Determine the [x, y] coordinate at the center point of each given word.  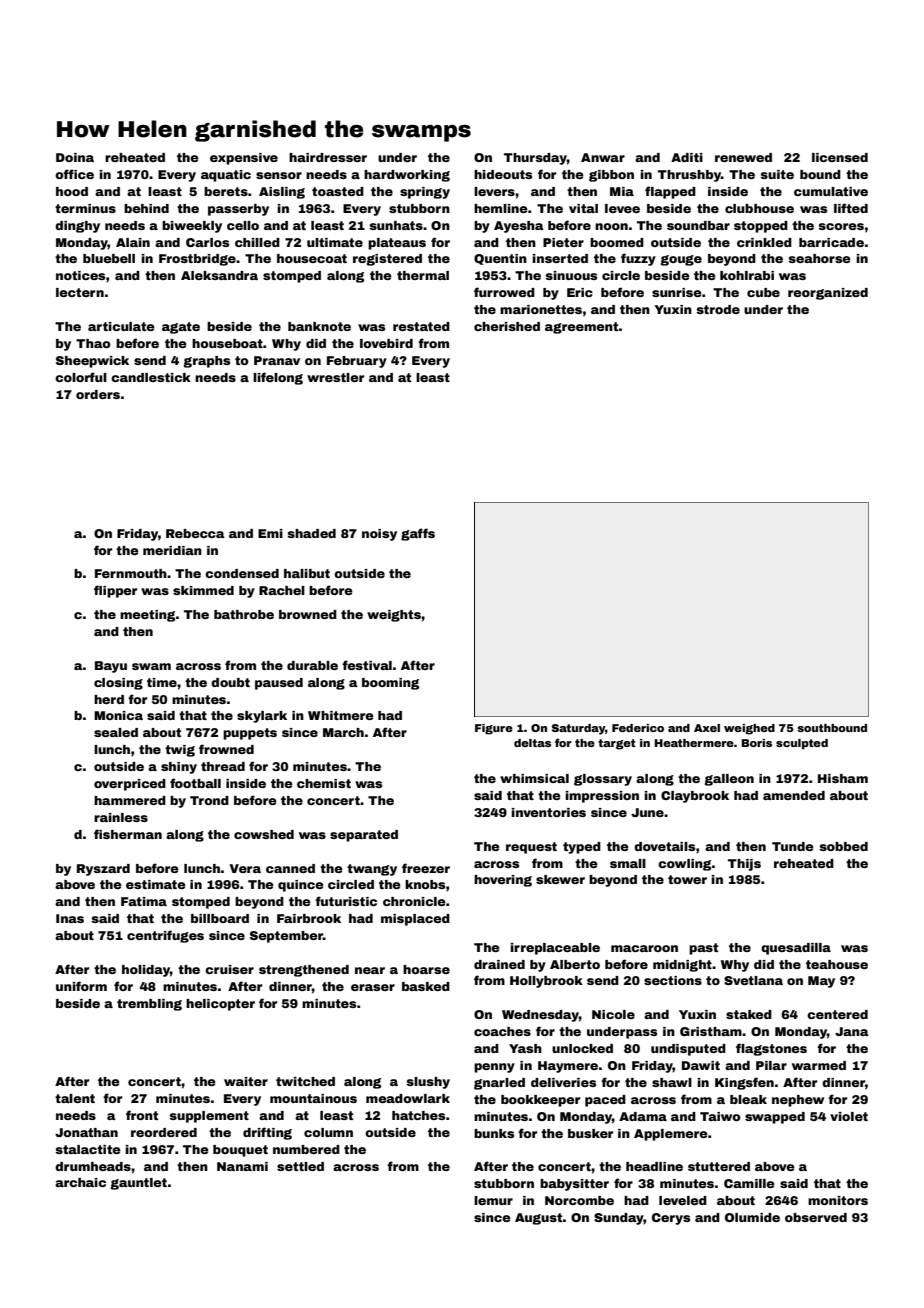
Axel [707, 728]
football [195, 783]
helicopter [220, 1005]
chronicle [414, 901]
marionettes [541, 309]
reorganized [828, 294]
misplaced [415, 920]
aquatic [226, 176]
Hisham [843, 778]
